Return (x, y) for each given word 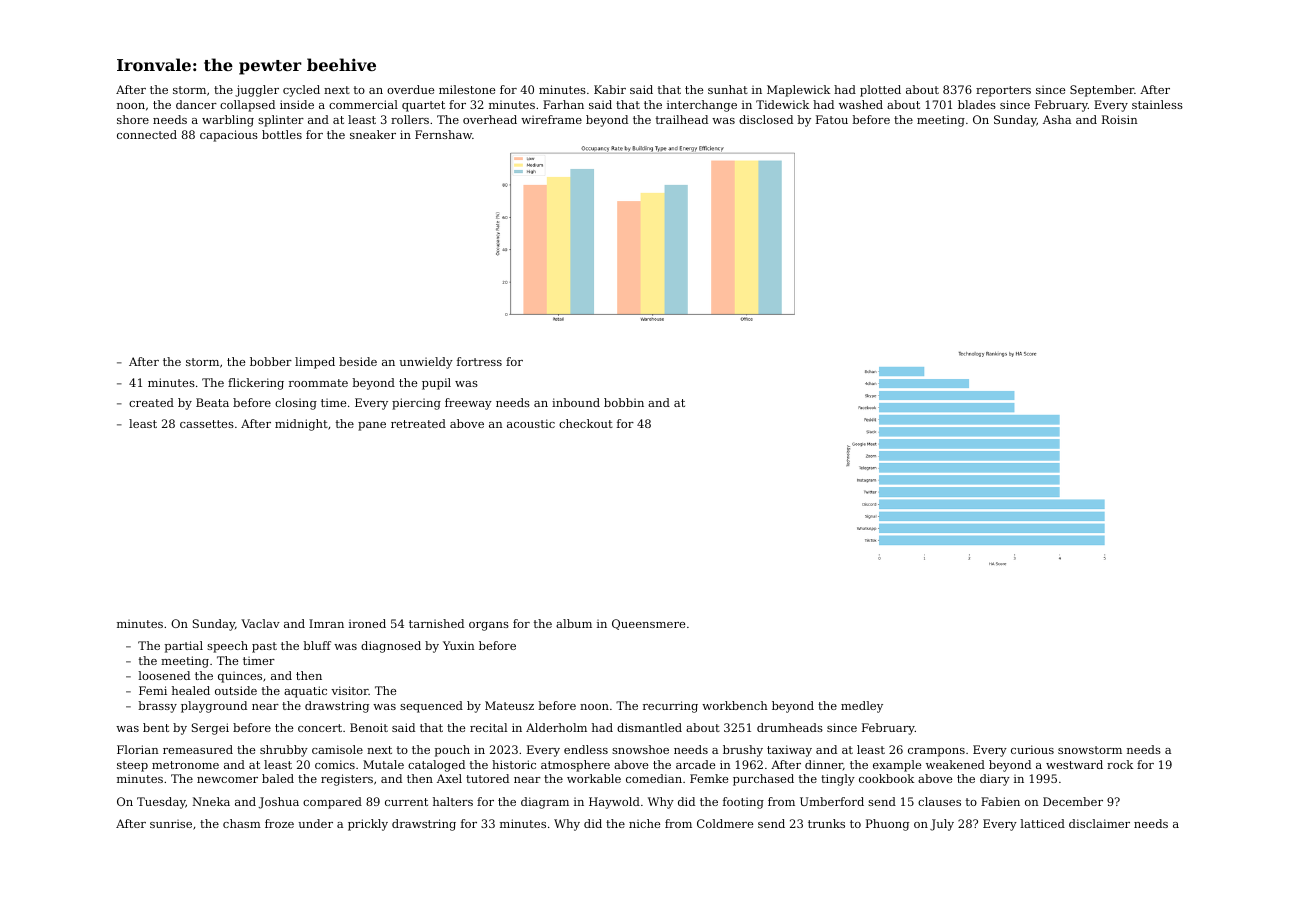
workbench (735, 705)
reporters (1003, 91)
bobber (271, 361)
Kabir (610, 89)
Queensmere (648, 624)
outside (236, 690)
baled (278, 778)
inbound (576, 402)
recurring (670, 707)
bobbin (624, 402)
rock (1120, 764)
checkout (586, 423)
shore (133, 119)
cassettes (207, 424)
